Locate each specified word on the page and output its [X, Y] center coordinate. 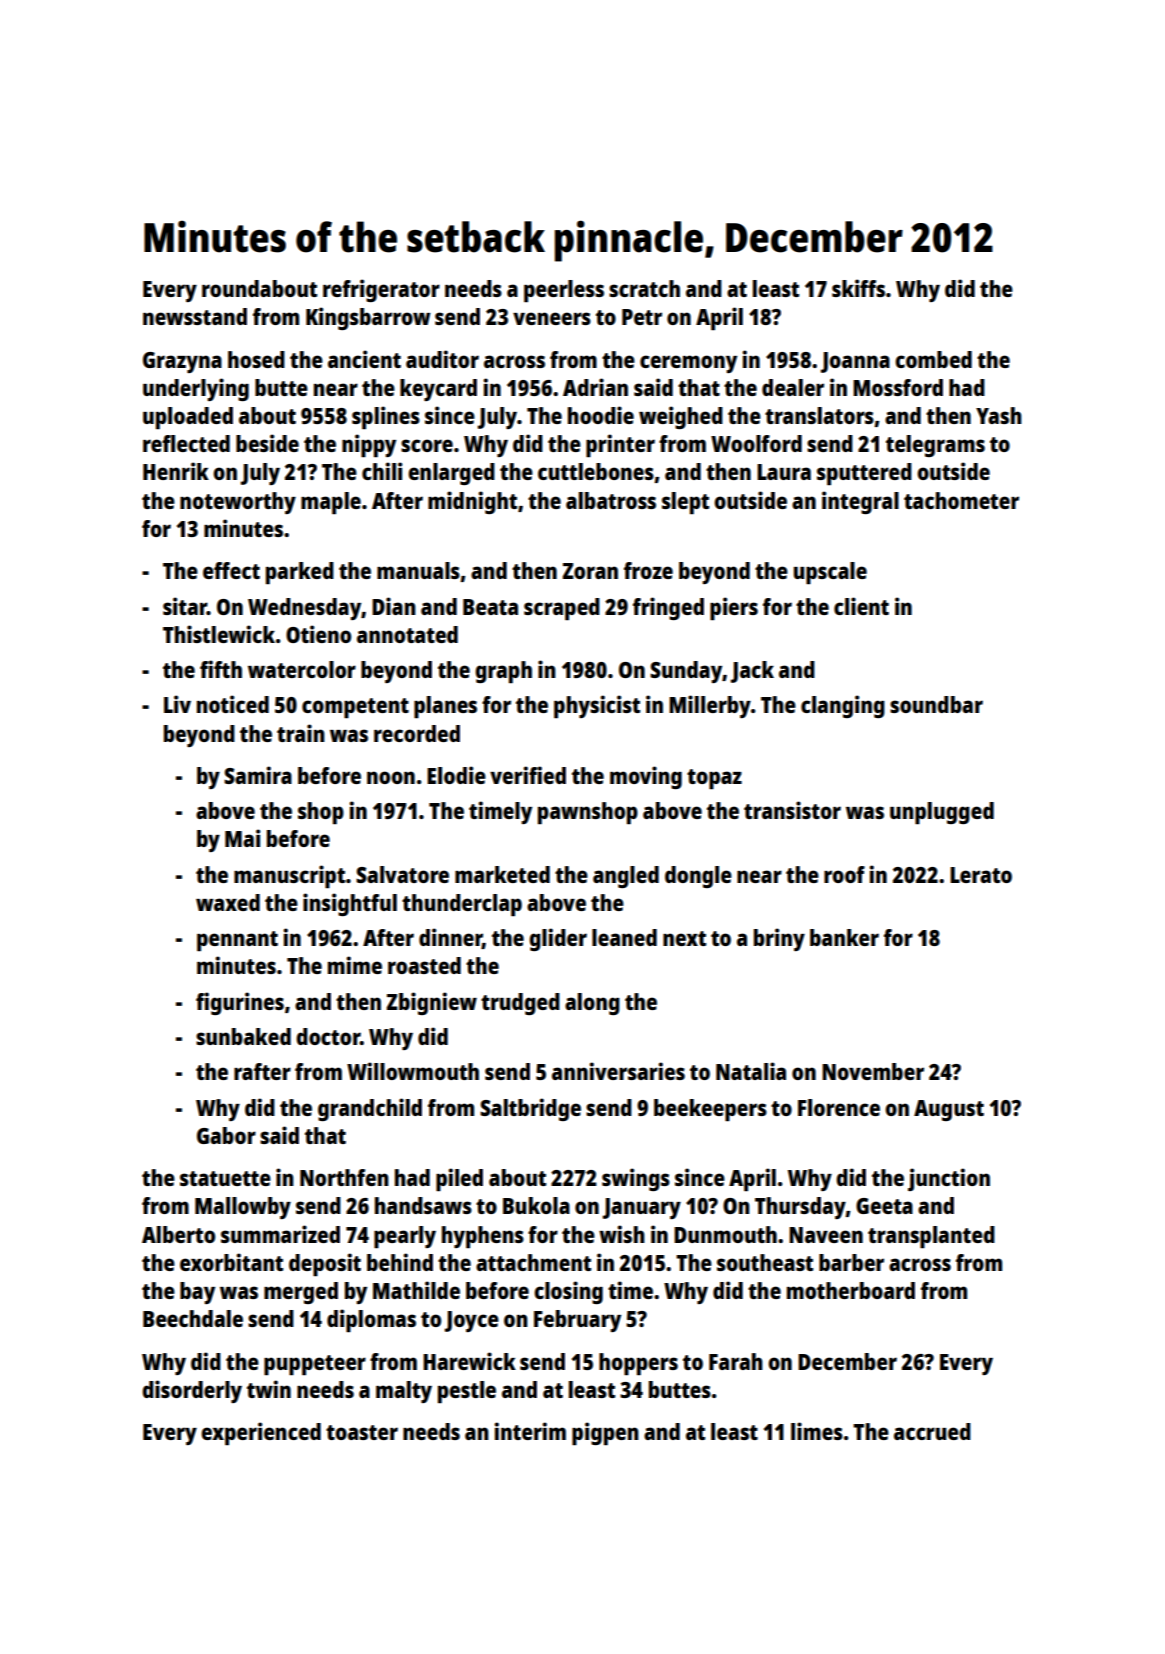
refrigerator [381, 290]
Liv [177, 704]
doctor [328, 1036]
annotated [407, 634]
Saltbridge [530, 1109]
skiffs [858, 288]
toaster [362, 1432]
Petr [642, 317]
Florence [839, 1107]
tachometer [961, 500]
